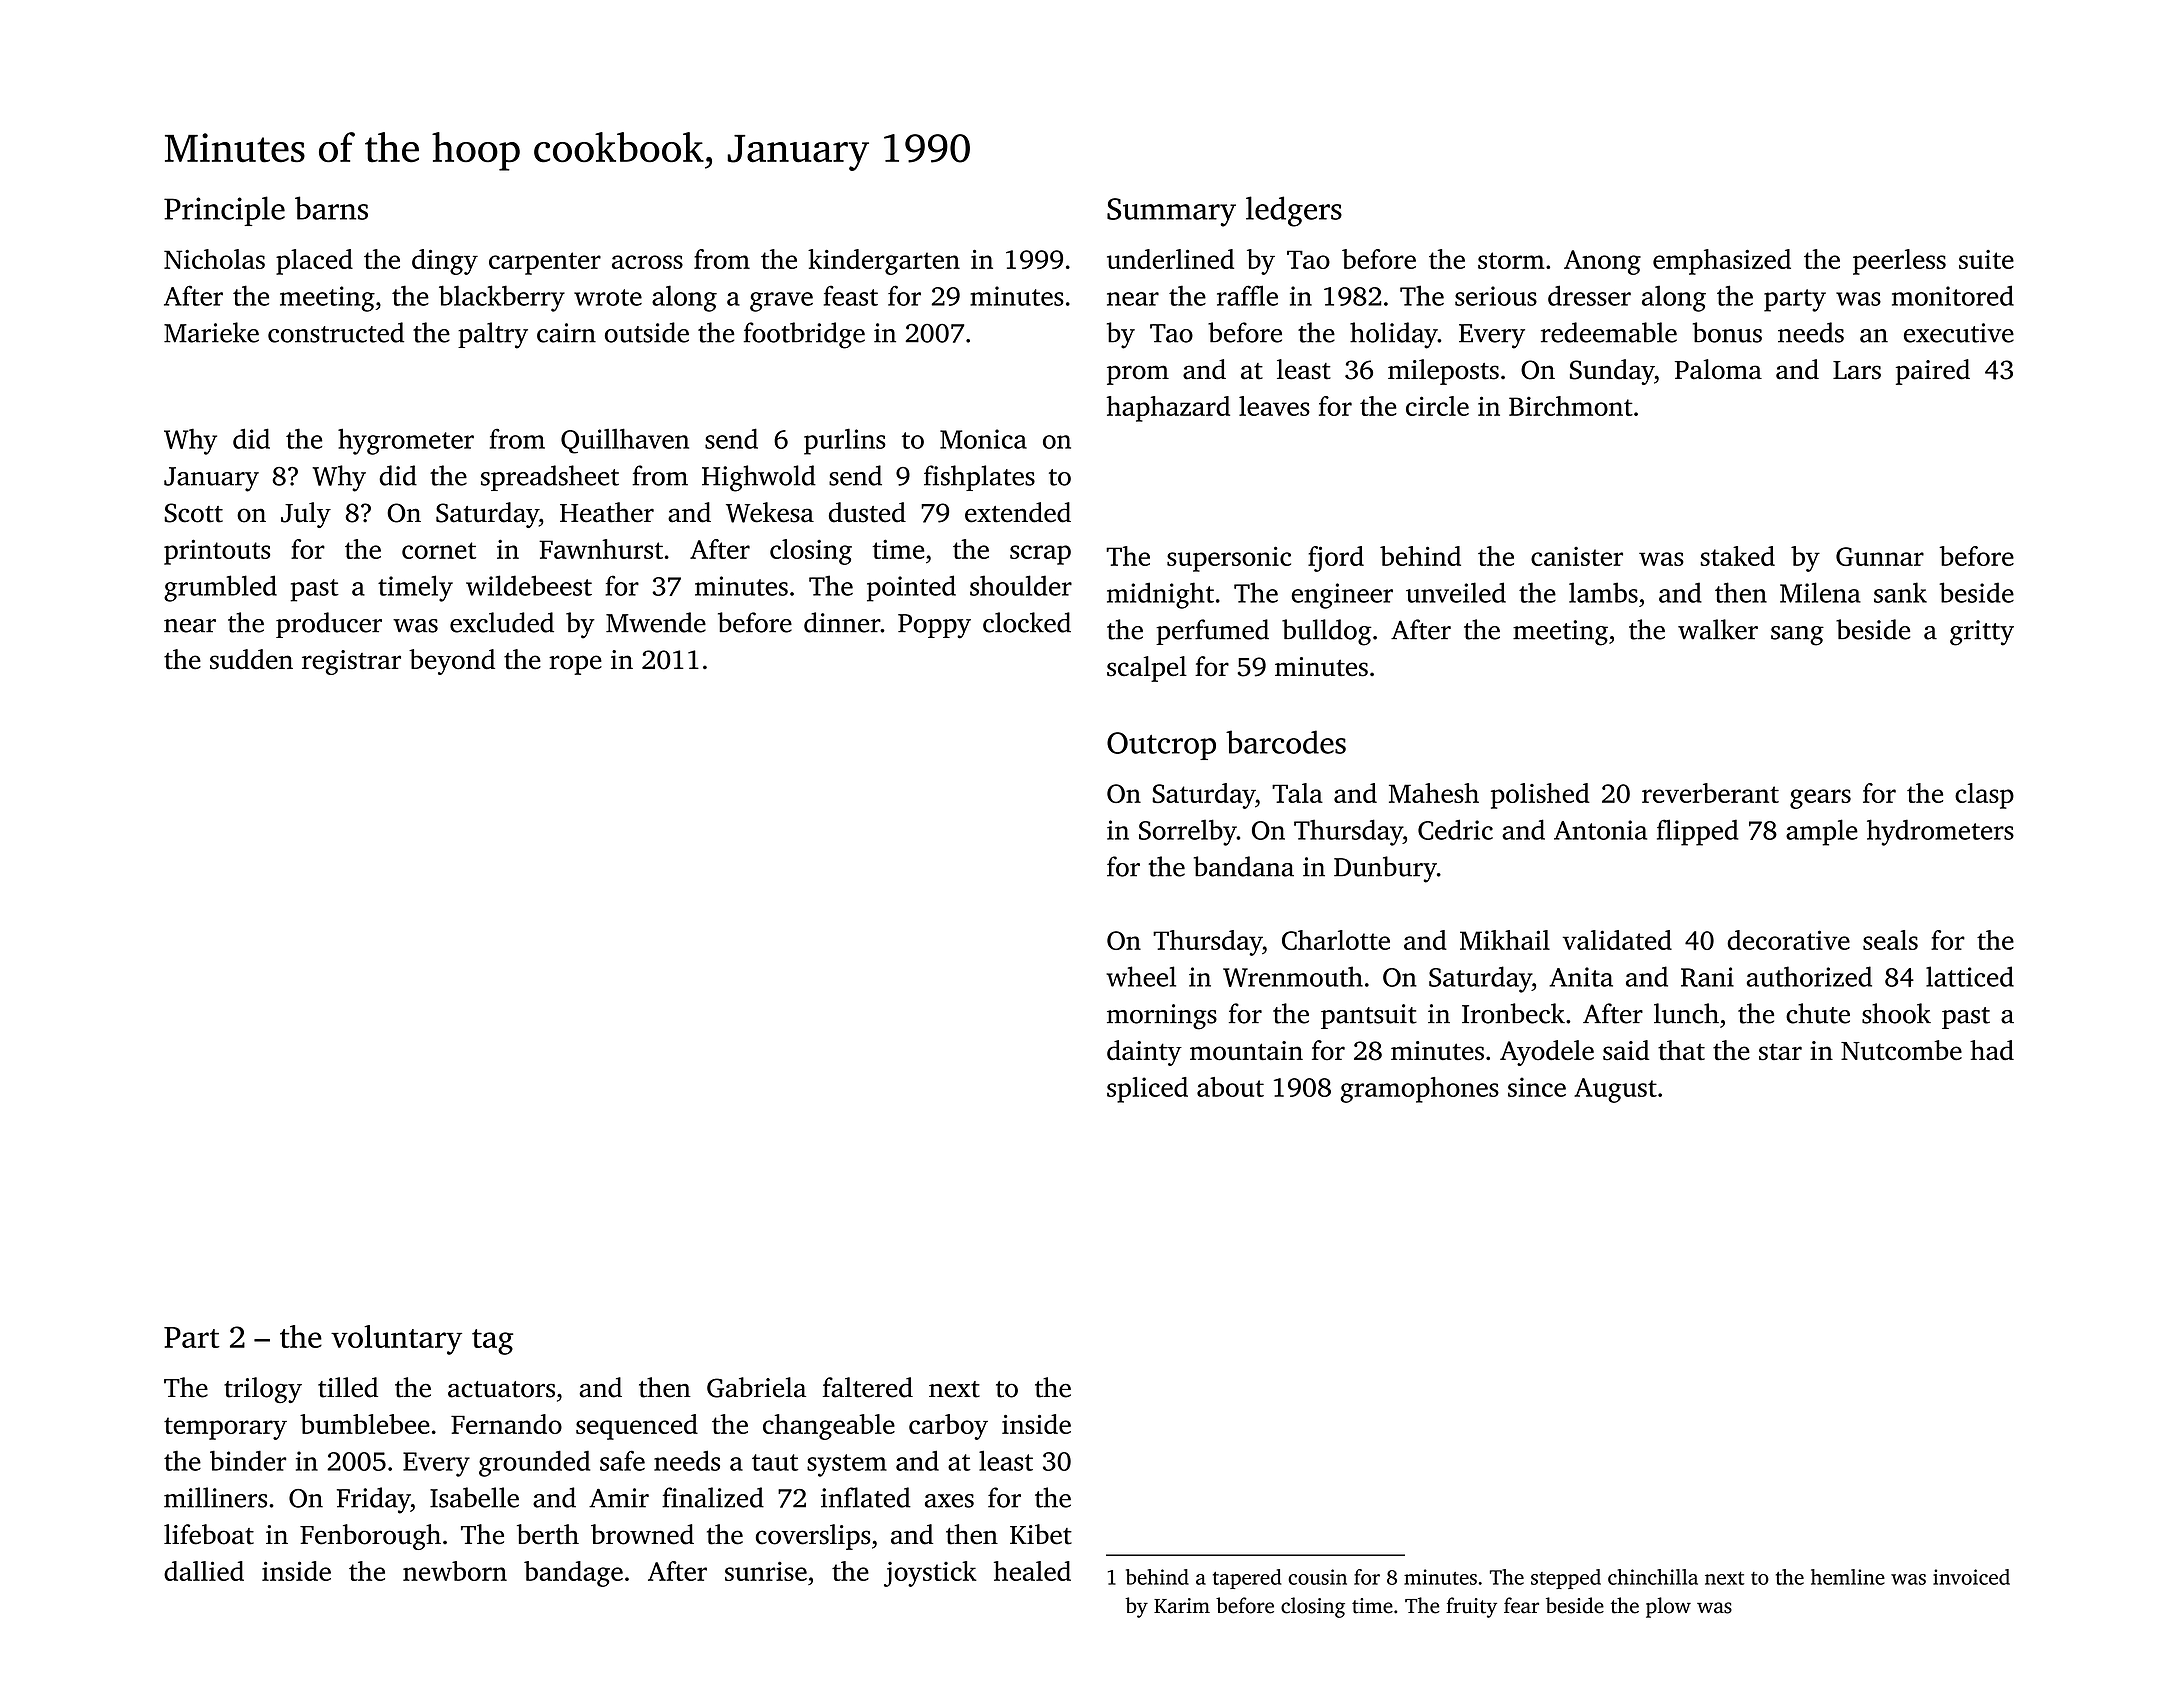 This image has width=2178, height=1683. I want to click on dallied, so click(204, 1571).
